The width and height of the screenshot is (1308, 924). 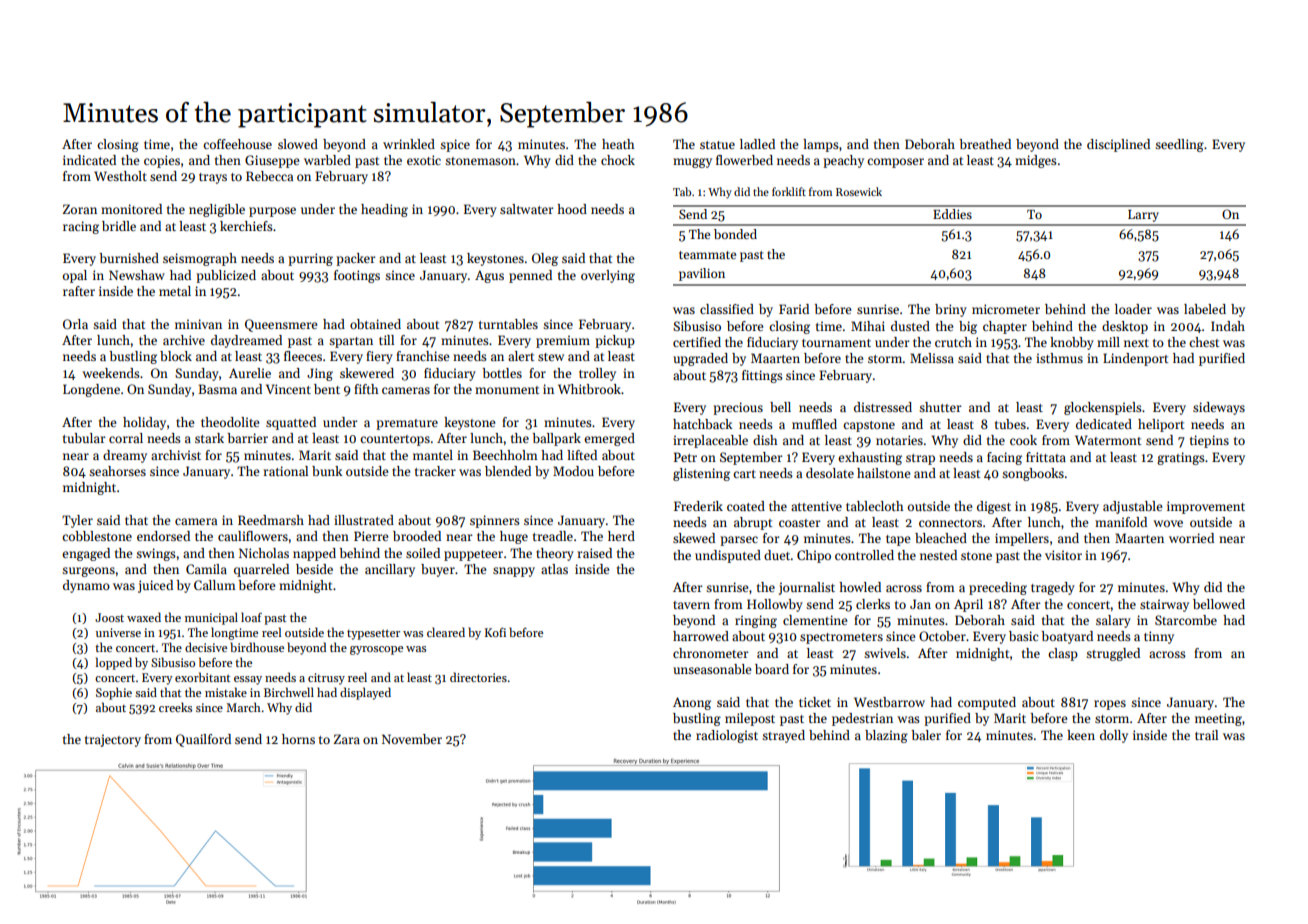 What do you see at coordinates (783, 736) in the screenshot?
I see `strayed` at bounding box center [783, 736].
